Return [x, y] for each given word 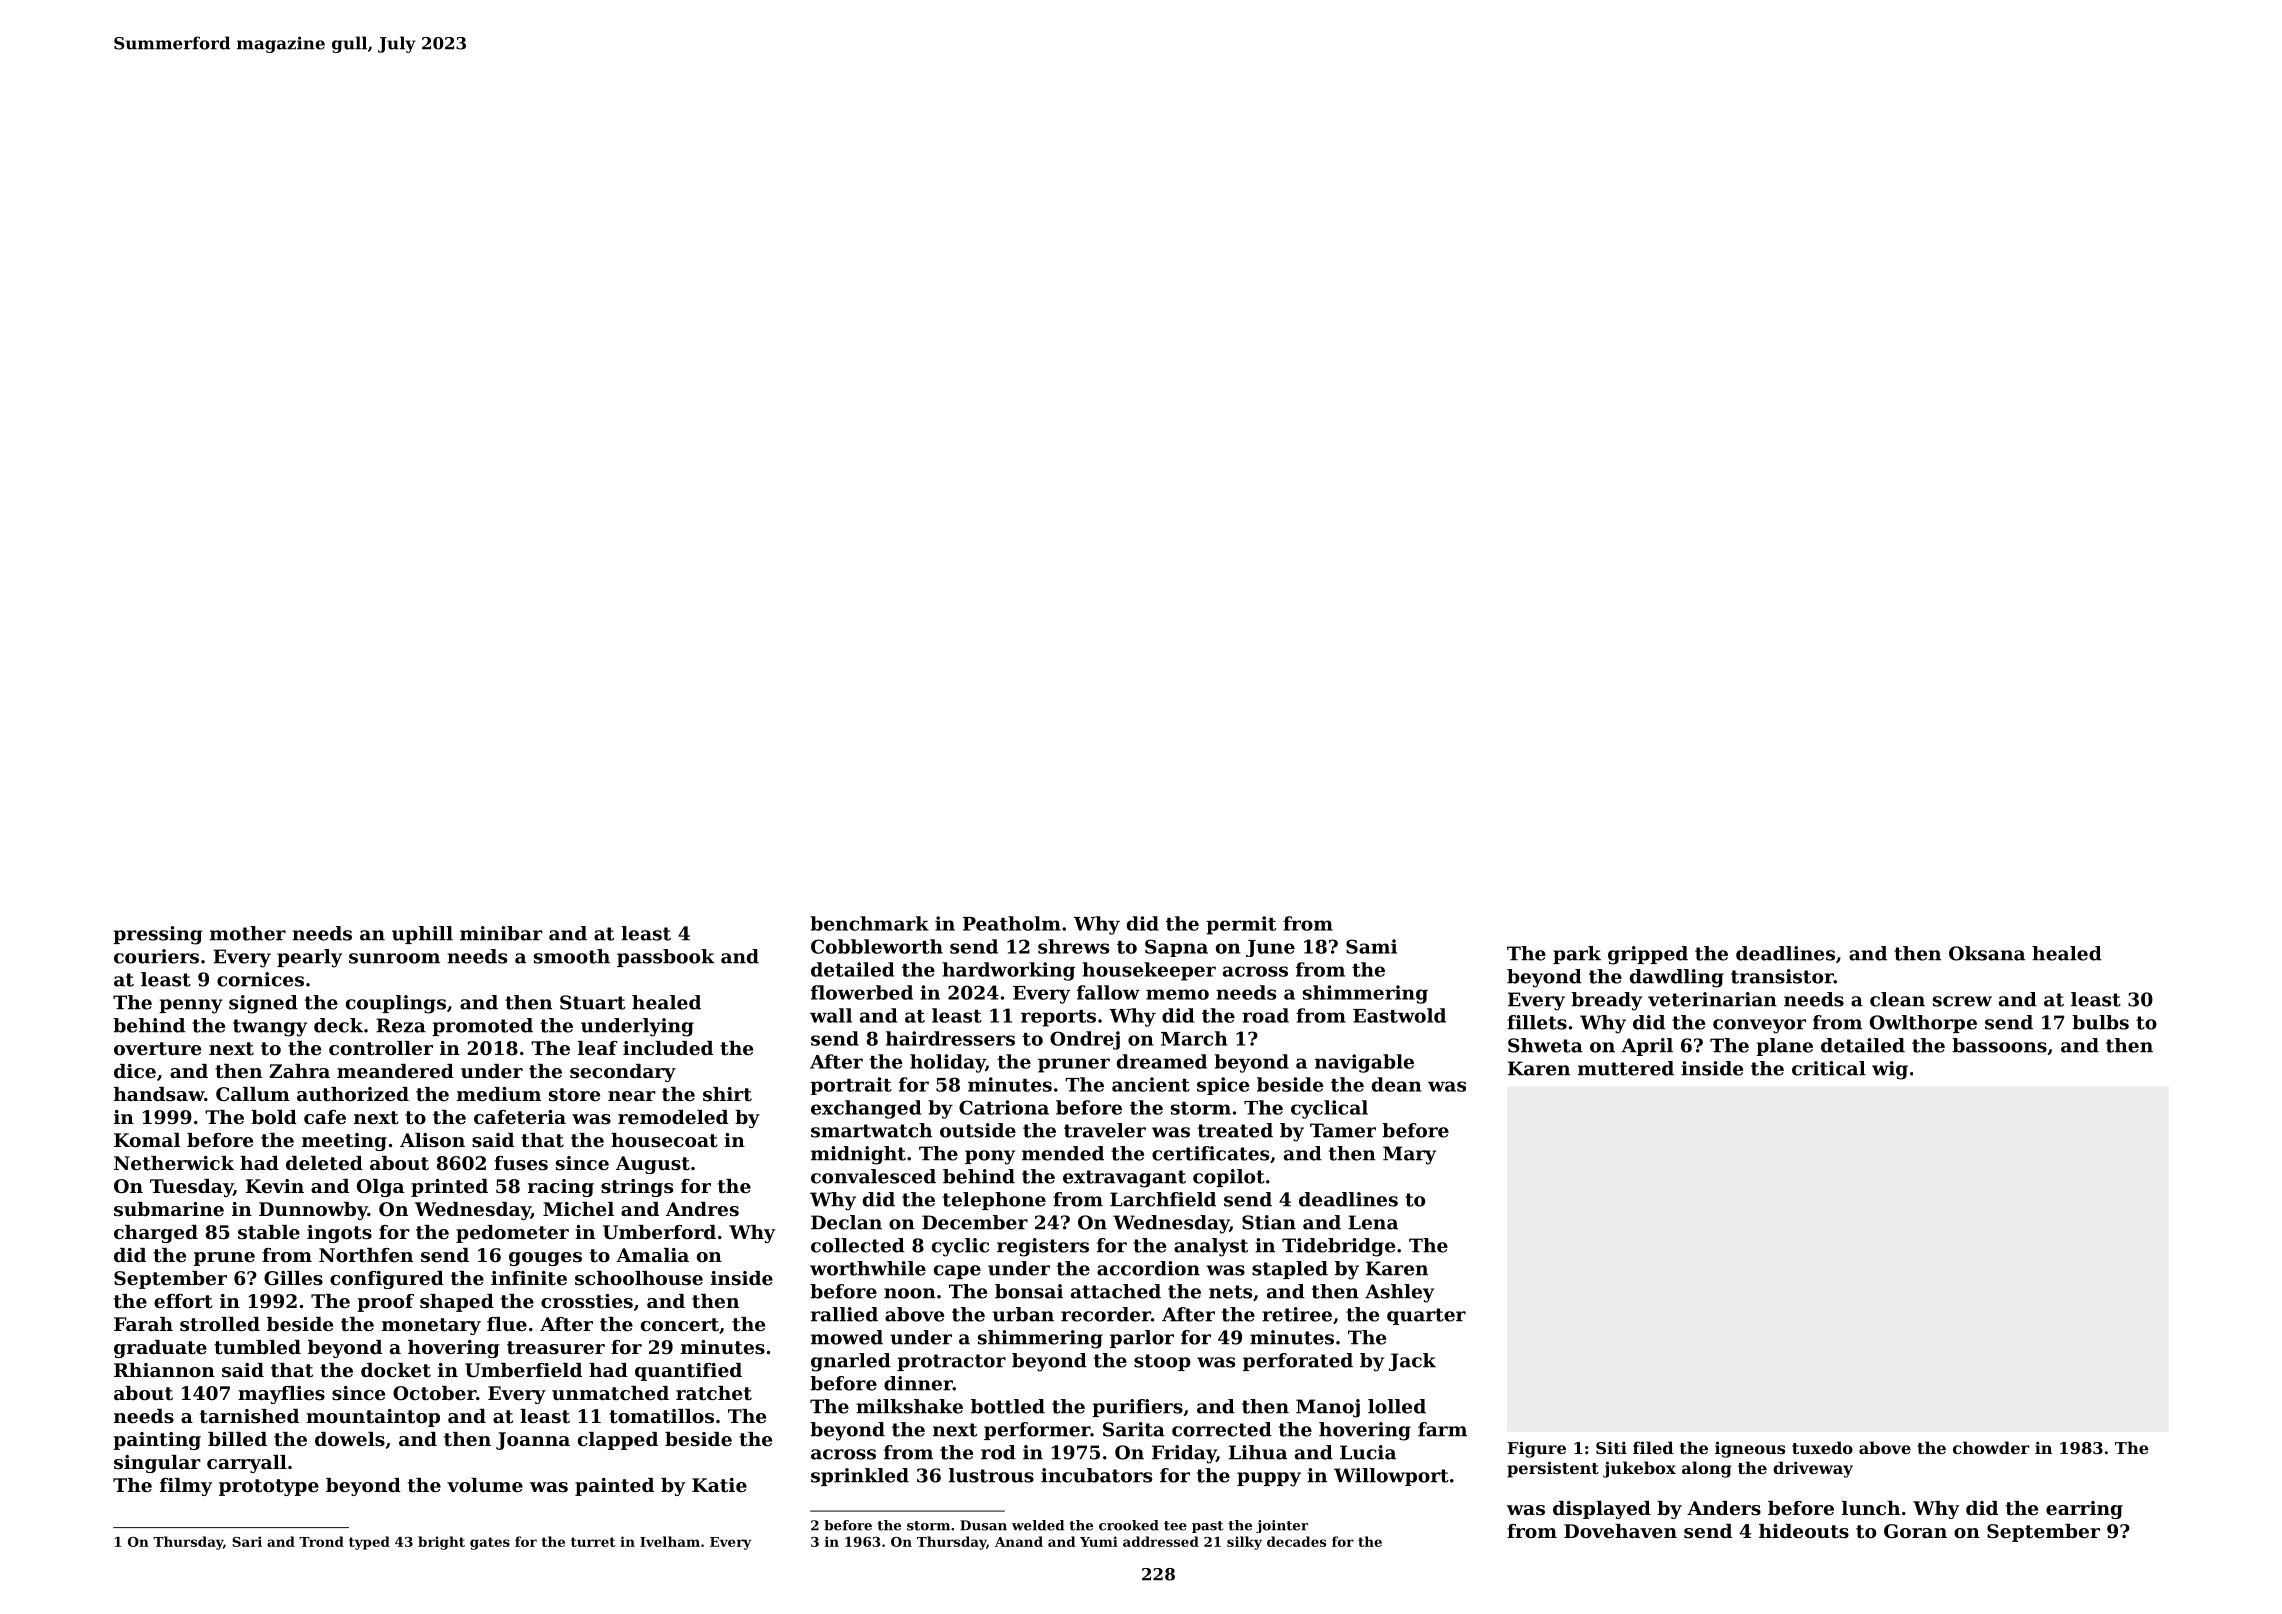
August [653, 1165]
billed [237, 1439]
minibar [501, 933]
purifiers [1137, 1408]
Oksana [1987, 953]
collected [858, 1245]
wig [1890, 1070]
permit [1241, 925]
